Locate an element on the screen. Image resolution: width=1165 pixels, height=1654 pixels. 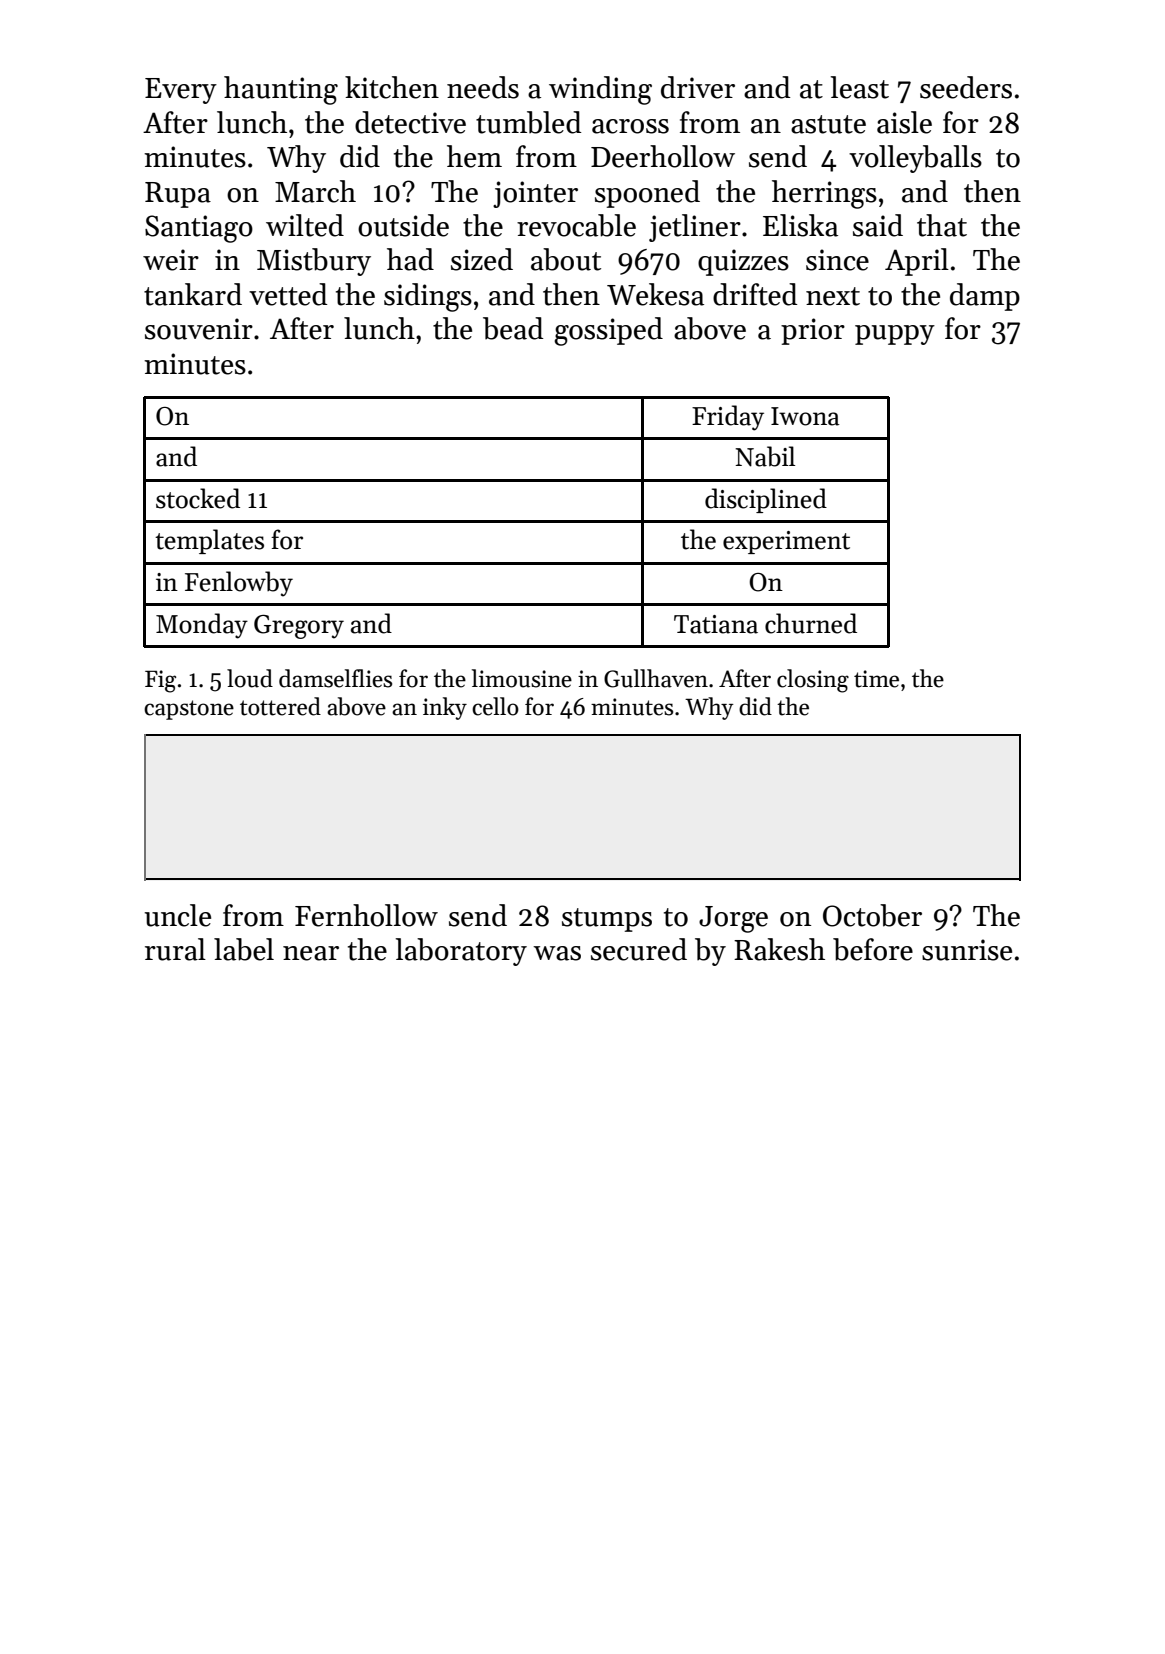
closing is located at coordinates (813, 681).
